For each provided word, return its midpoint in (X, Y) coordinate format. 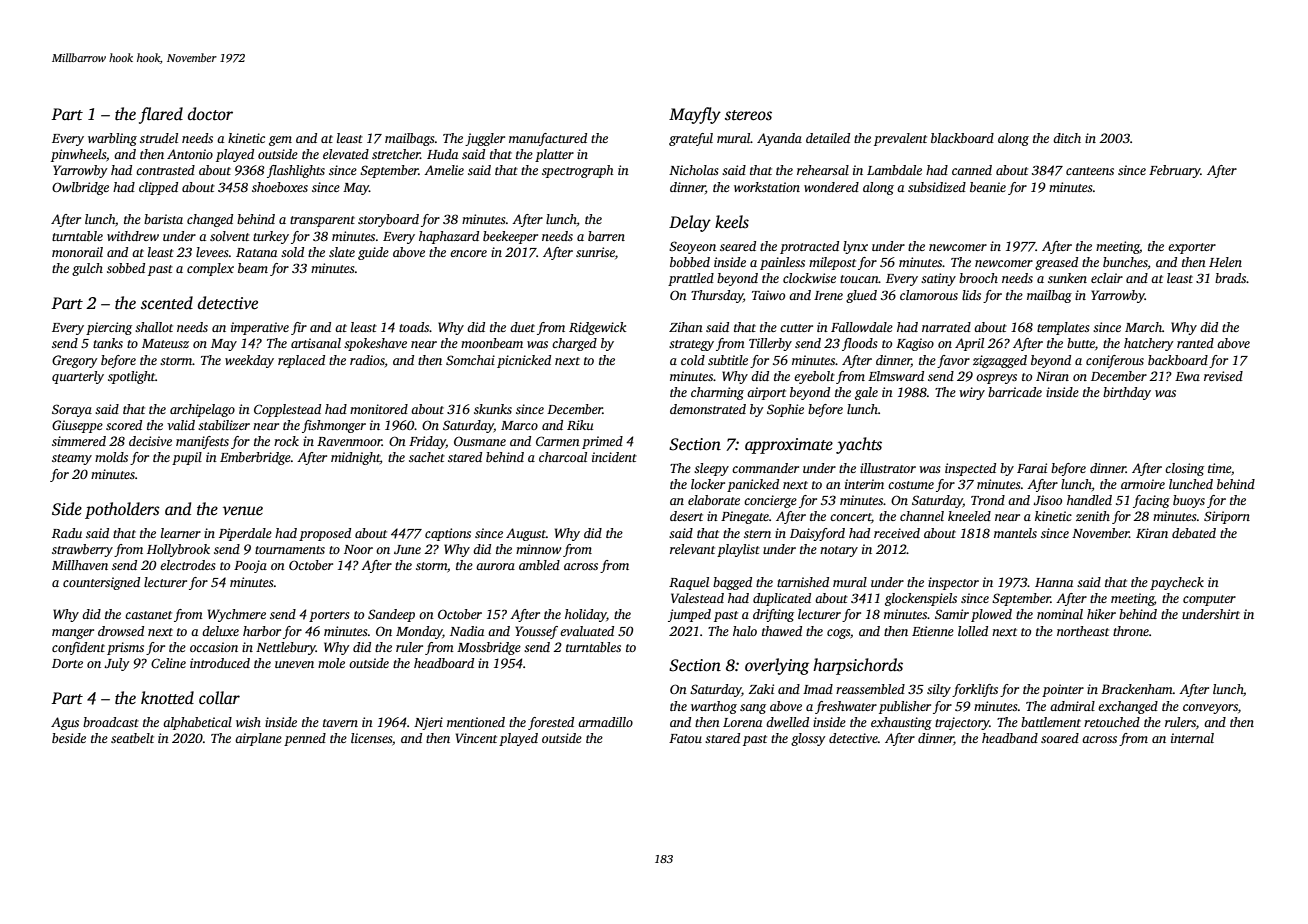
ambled (539, 565)
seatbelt (132, 738)
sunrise (595, 252)
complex (210, 269)
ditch (1067, 138)
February (1175, 171)
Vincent (476, 738)
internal (1192, 738)
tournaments (290, 550)
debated (1194, 533)
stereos (748, 115)
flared (161, 115)
